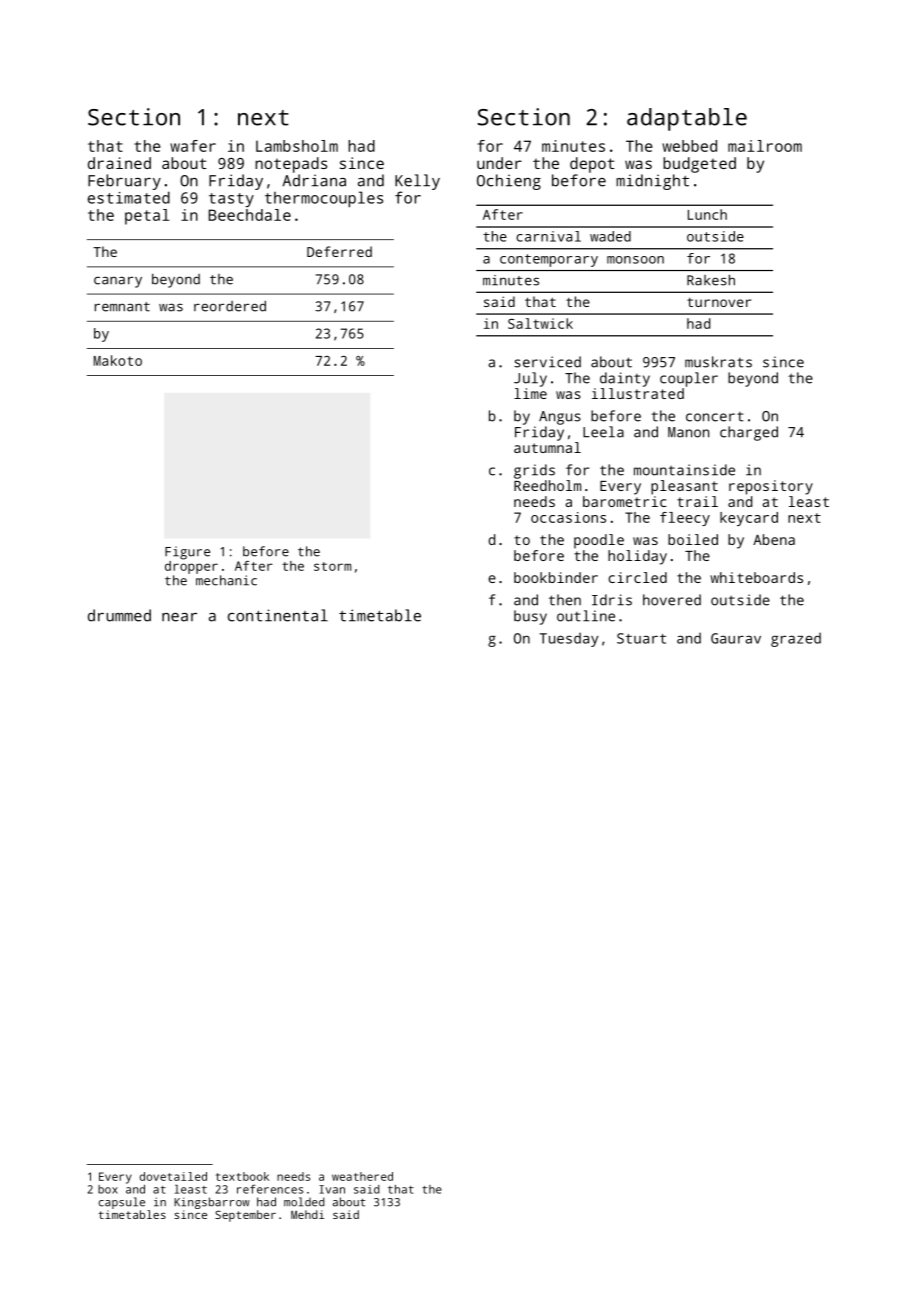 The height and width of the screenshot is (1308, 924). What do you see at coordinates (297, 146) in the screenshot?
I see `Lambsholm` at bounding box center [297, 146].
